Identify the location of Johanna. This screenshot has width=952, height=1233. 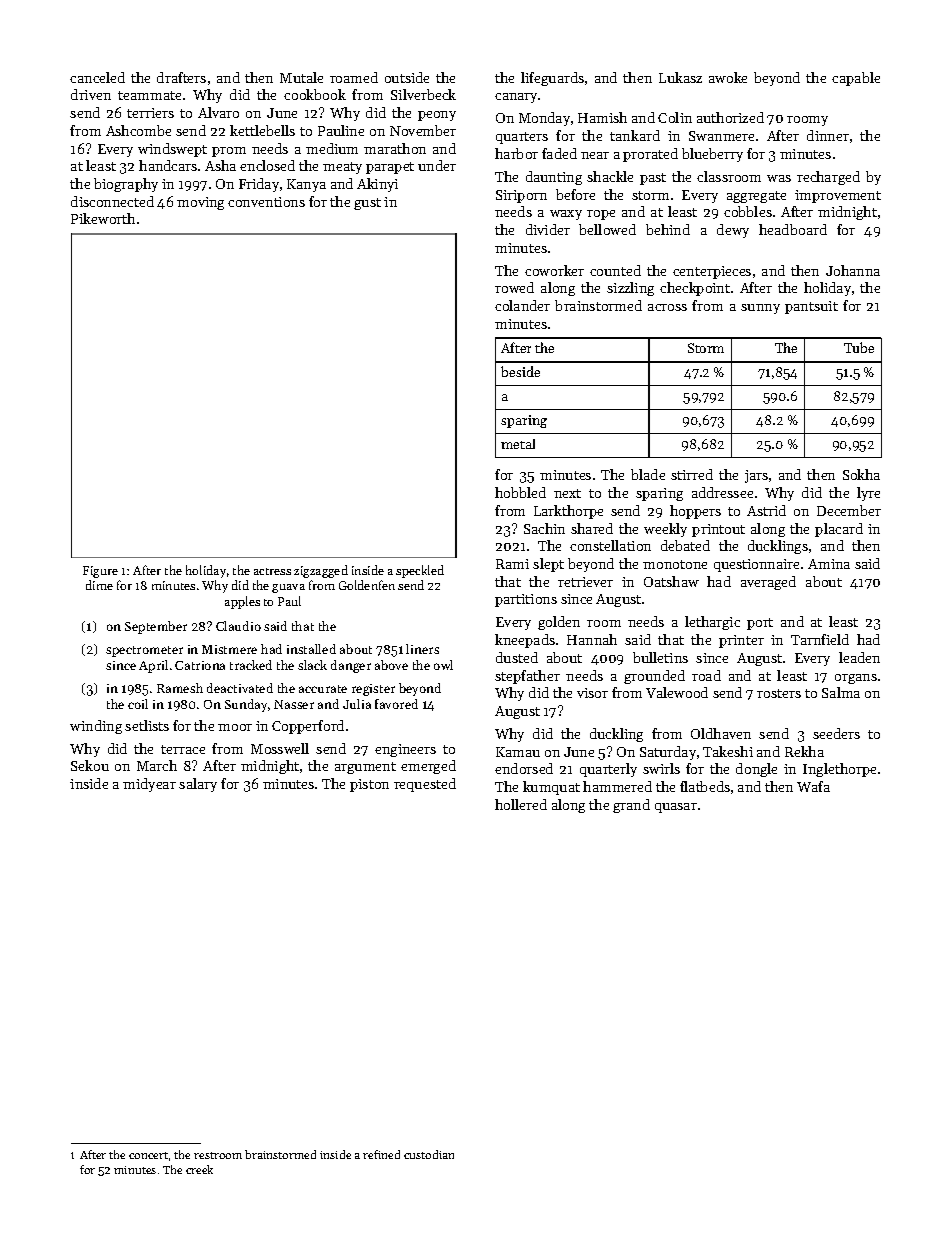
(853, 270).
